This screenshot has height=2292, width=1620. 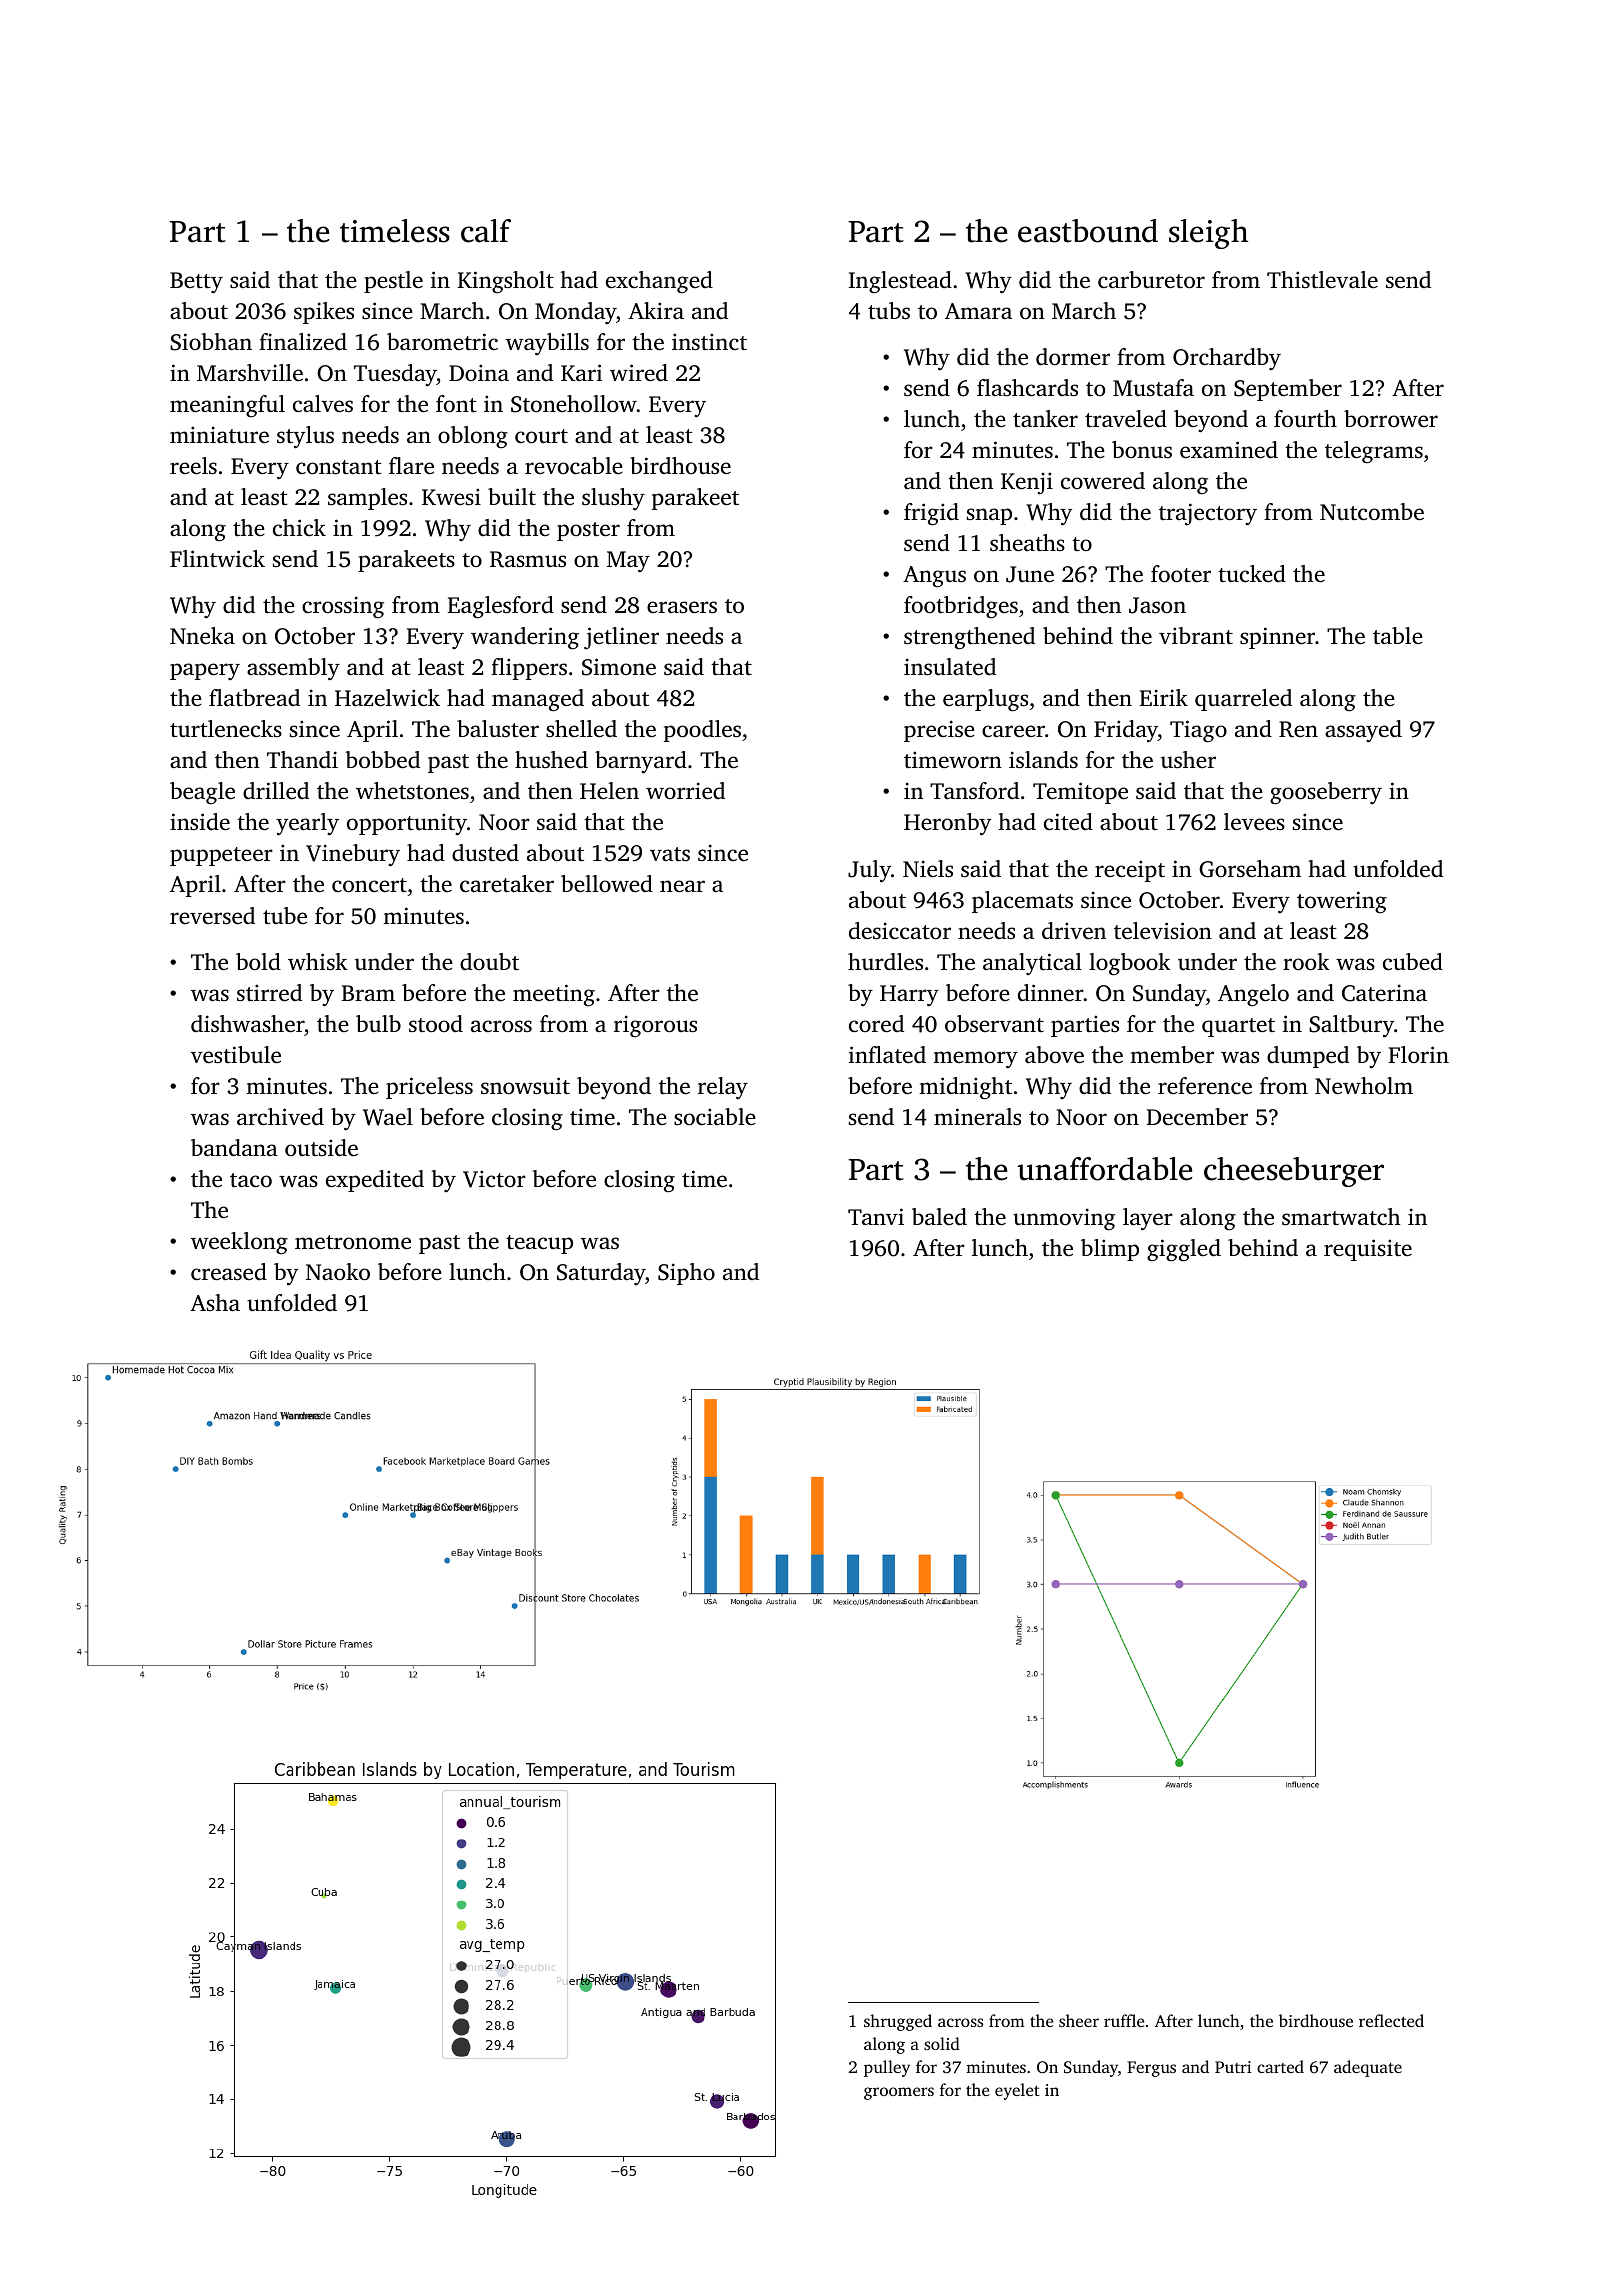 What do you see at coordinates (887, 2068) in the screenshot?
I see `pulley` at bounding box center [887, 2068].
